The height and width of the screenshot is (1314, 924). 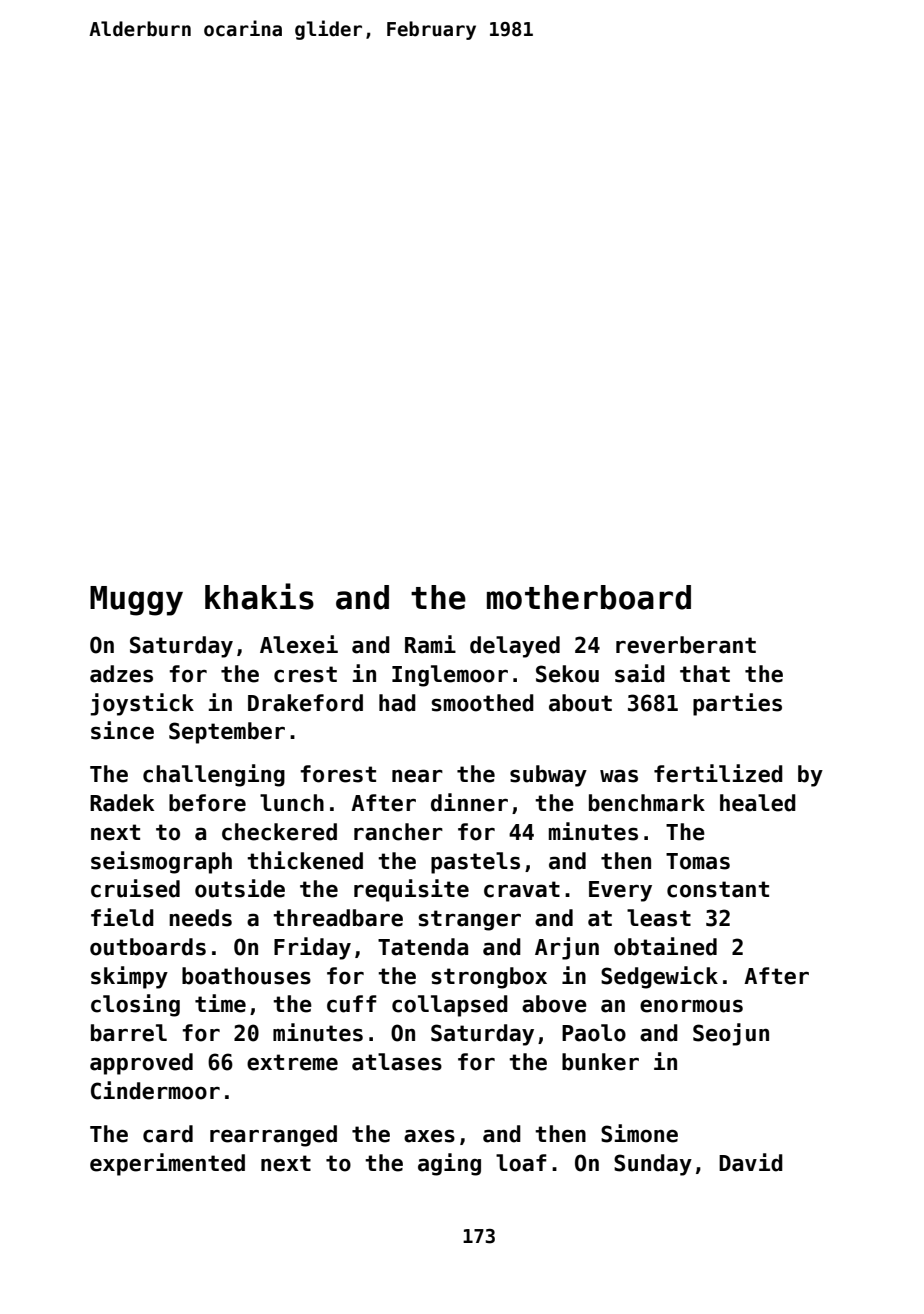 What do you see at coordinates (718, 889) in the screenshot?
I see `constant` at bounding box center [718, 889].
